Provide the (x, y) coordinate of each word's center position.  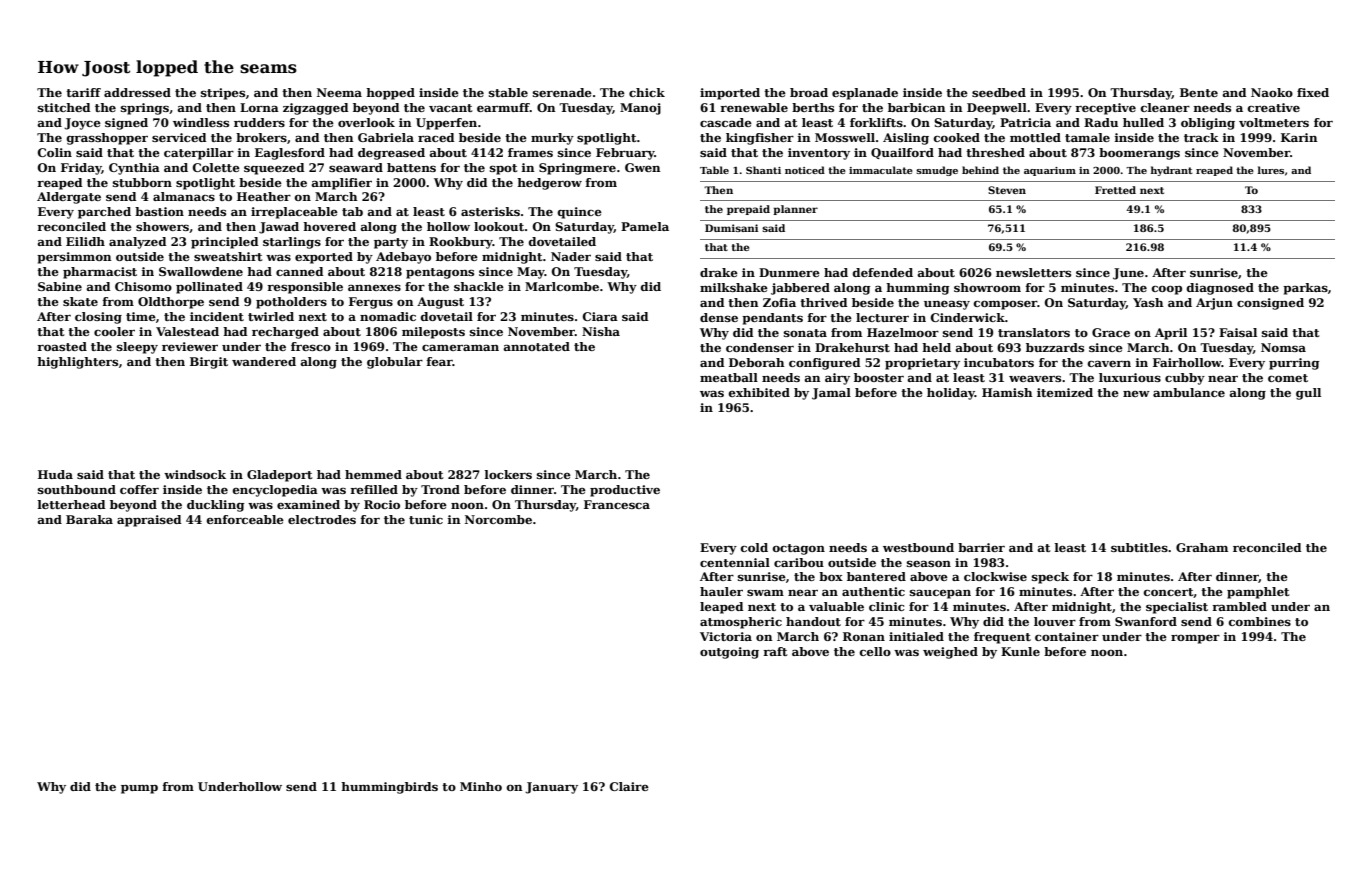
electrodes (322, 519)
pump (139, 789)
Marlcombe (562, 286)
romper (1195, 639)
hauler (721, 591)
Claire (629, 786)
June (1128, 274)
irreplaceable (294, 213)
